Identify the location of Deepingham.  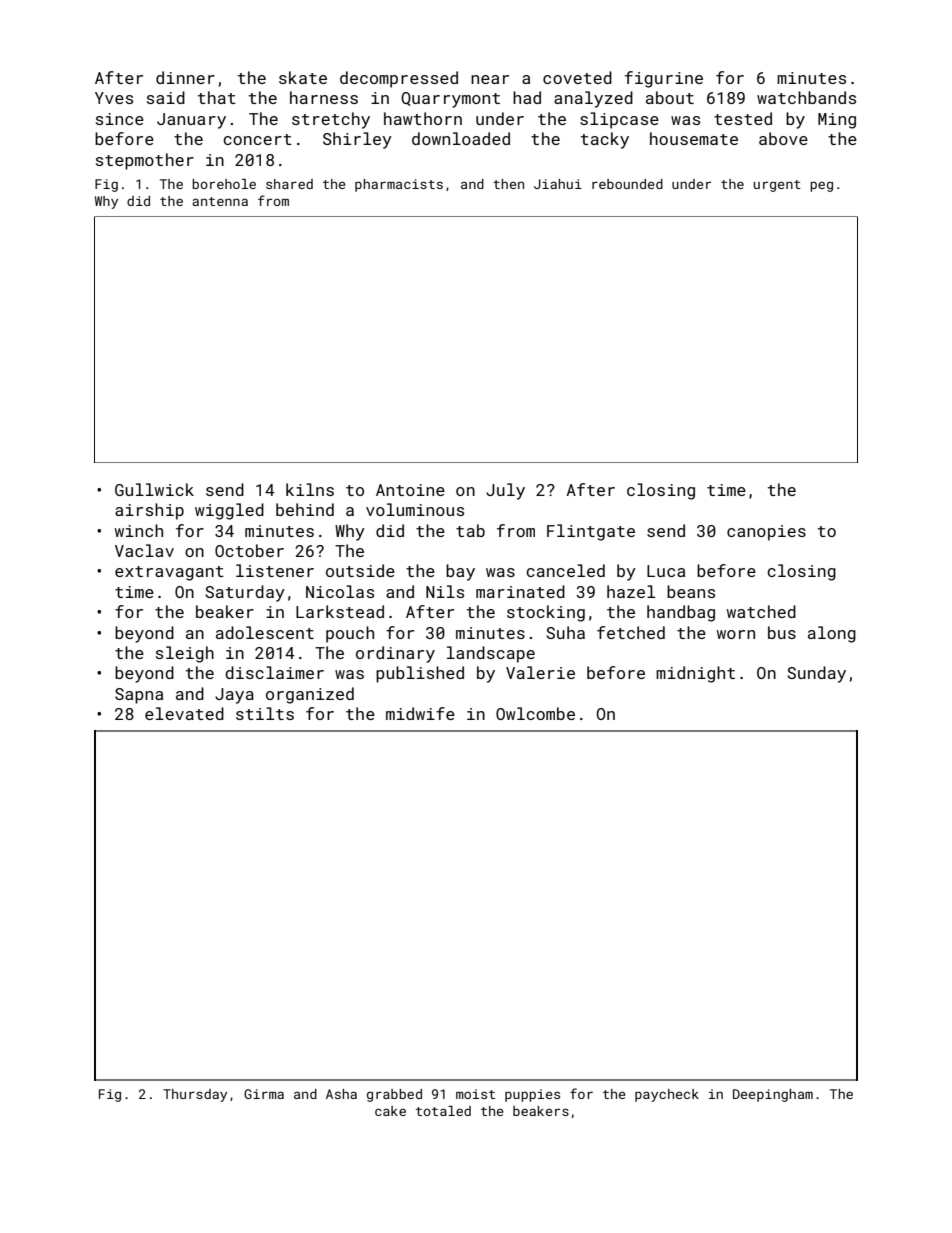
(773, 1095).
